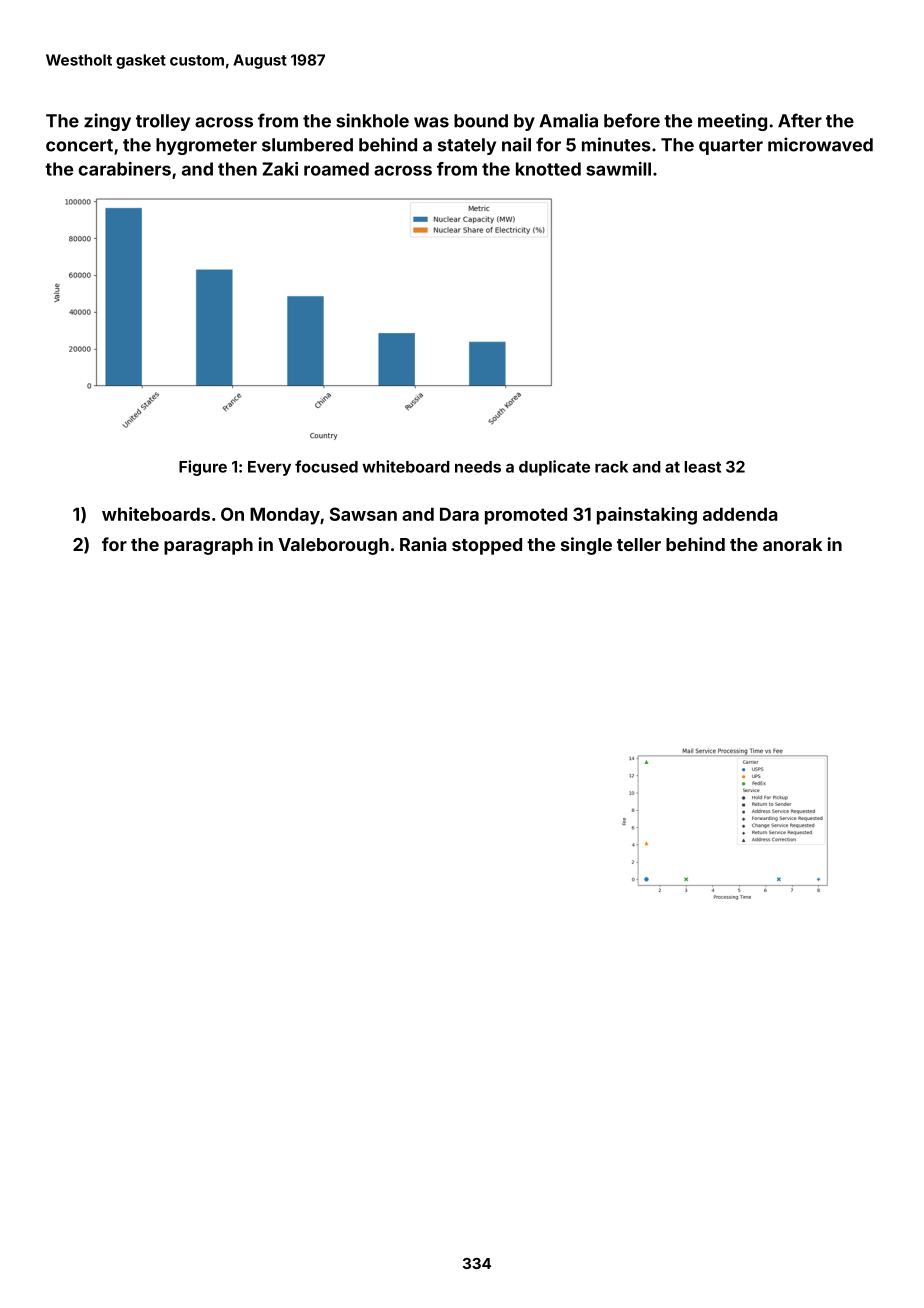  What do you see at coordinates (237, 169) in the document?
I see `then` at bounding box center [237, 169].
